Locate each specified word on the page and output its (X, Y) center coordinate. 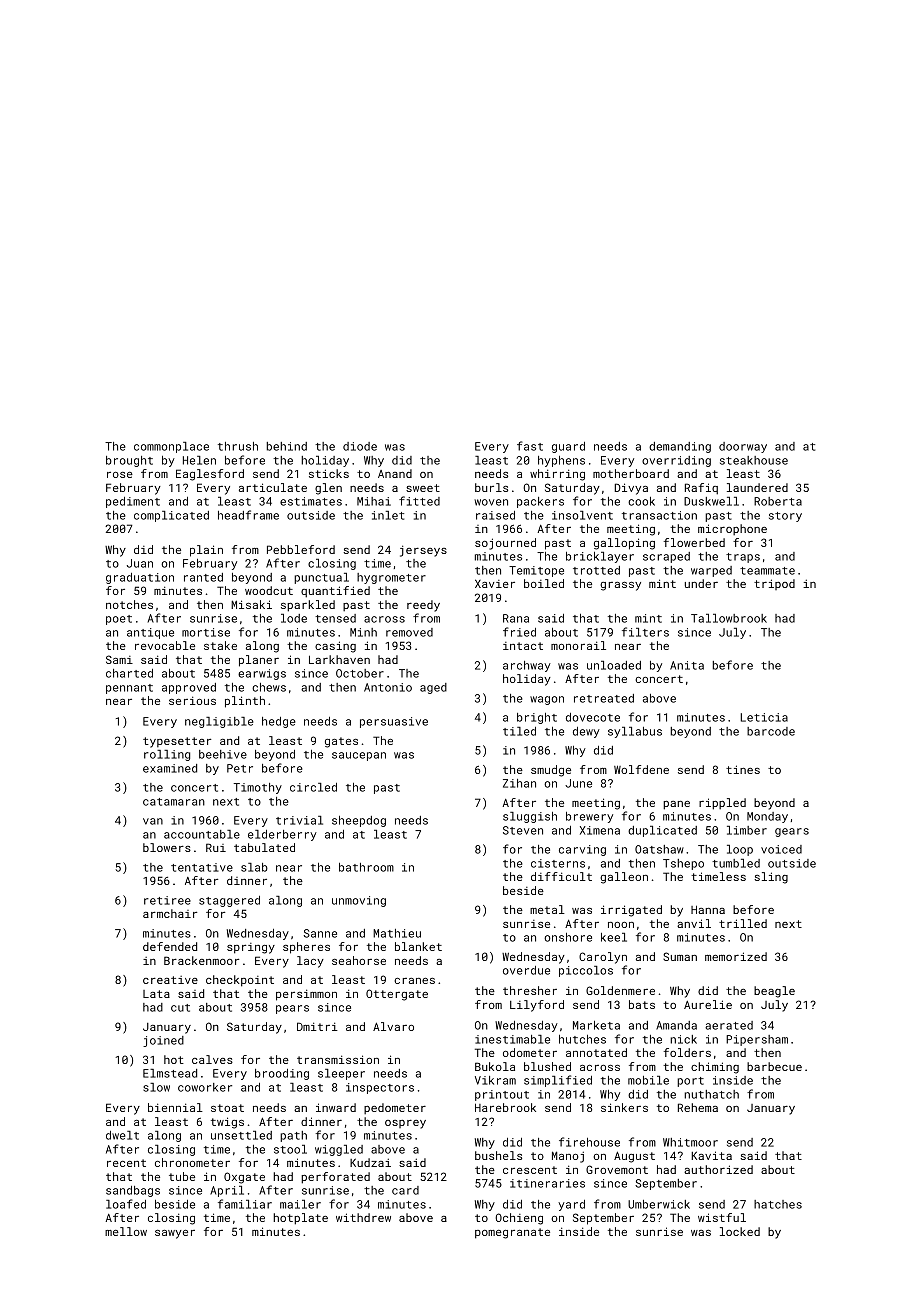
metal (547, 909)
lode (294, 618)
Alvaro (393, 1026)
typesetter (177, 742)
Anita (687, 665)
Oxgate (244, 1178)
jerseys (423, 551)
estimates (311, 501)
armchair (170, 913)
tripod (774, 584)
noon (621, 925)
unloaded (614, 665)
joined (163, 1041)
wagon (547, 700)
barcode (771, 731)
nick (683, 1039)
